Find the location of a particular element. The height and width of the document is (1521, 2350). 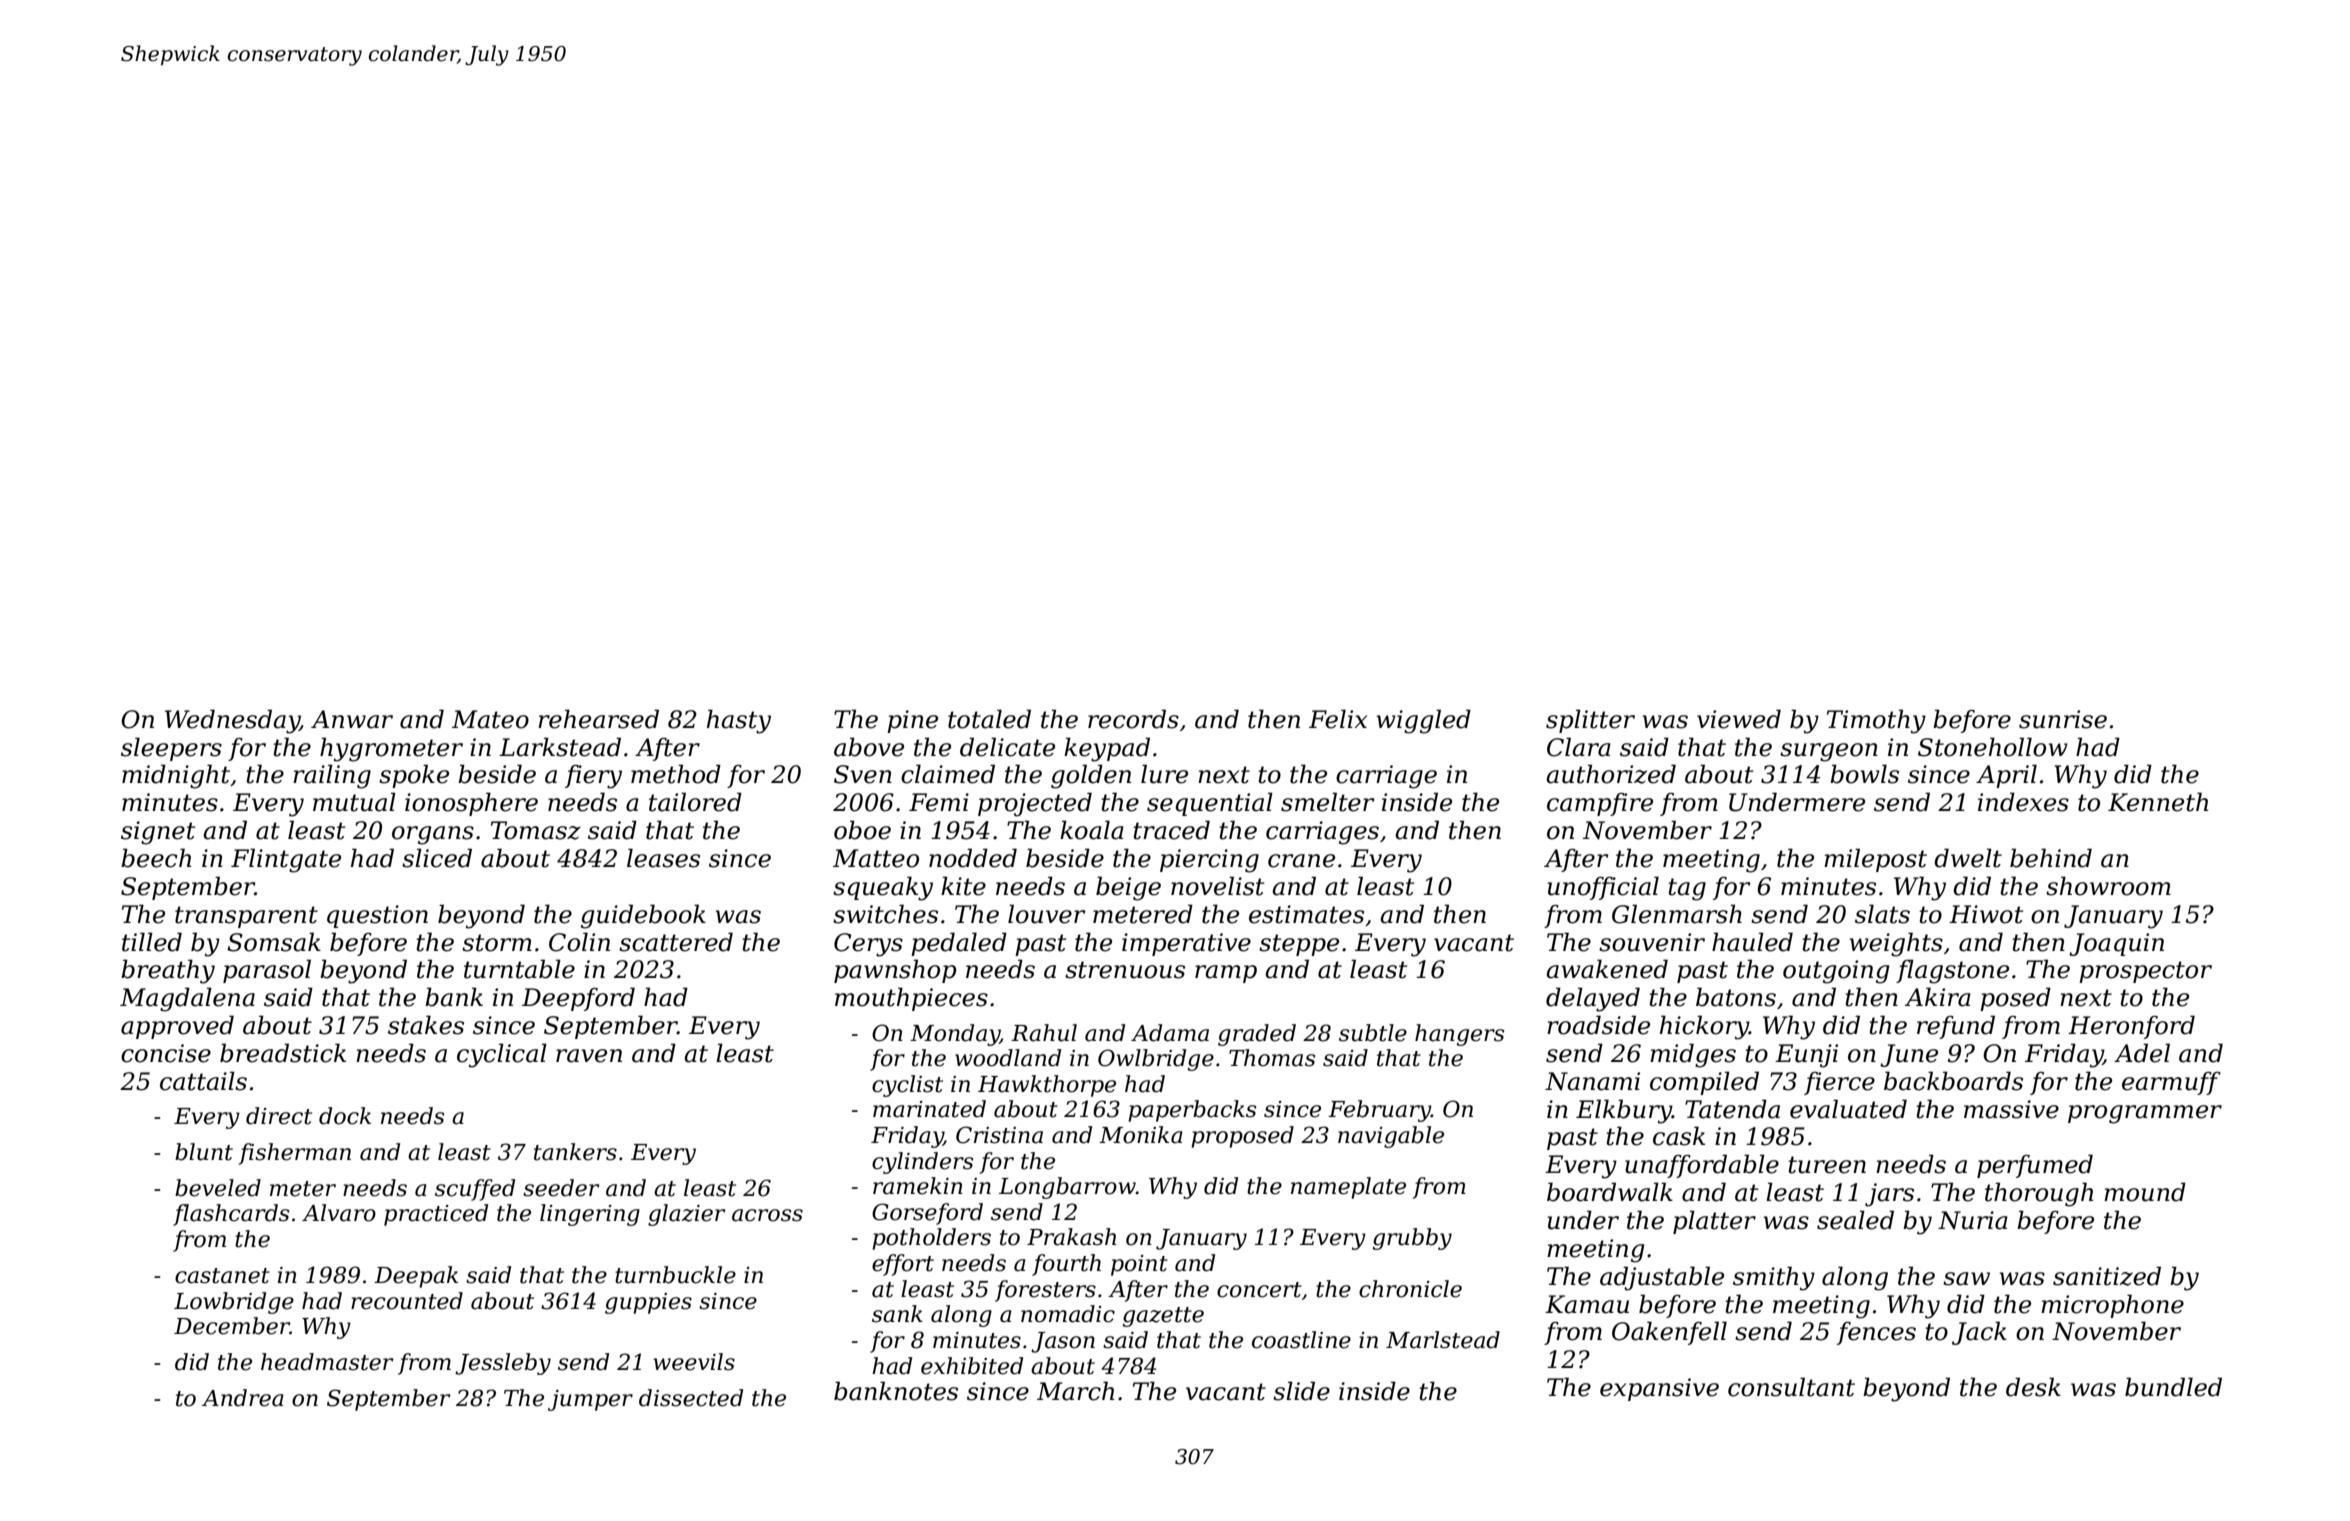

beveled is located at coordinates (218, 1188).
